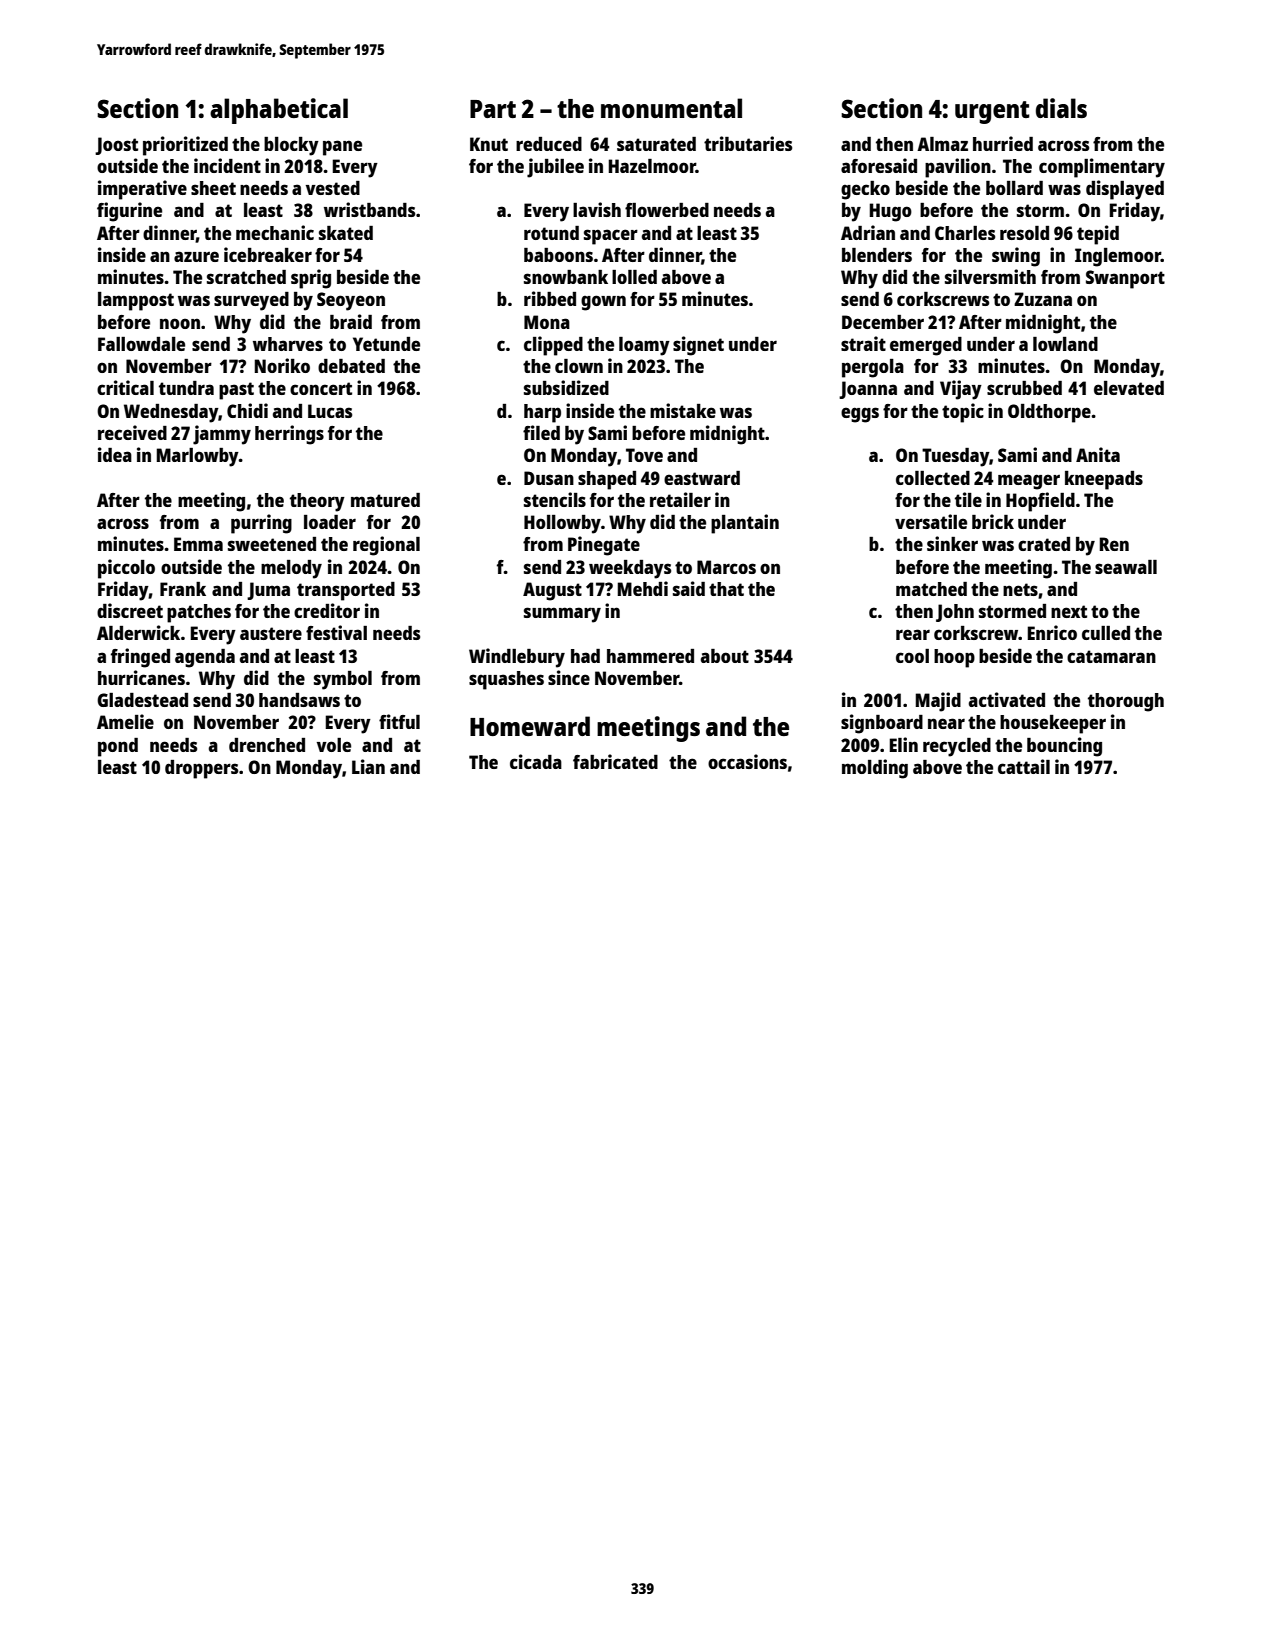 The height and width of the image is (1633, 1262). What do you see at coordinates (875, 769) in the image?
I see `molding` at bounding box center [875, 769].
